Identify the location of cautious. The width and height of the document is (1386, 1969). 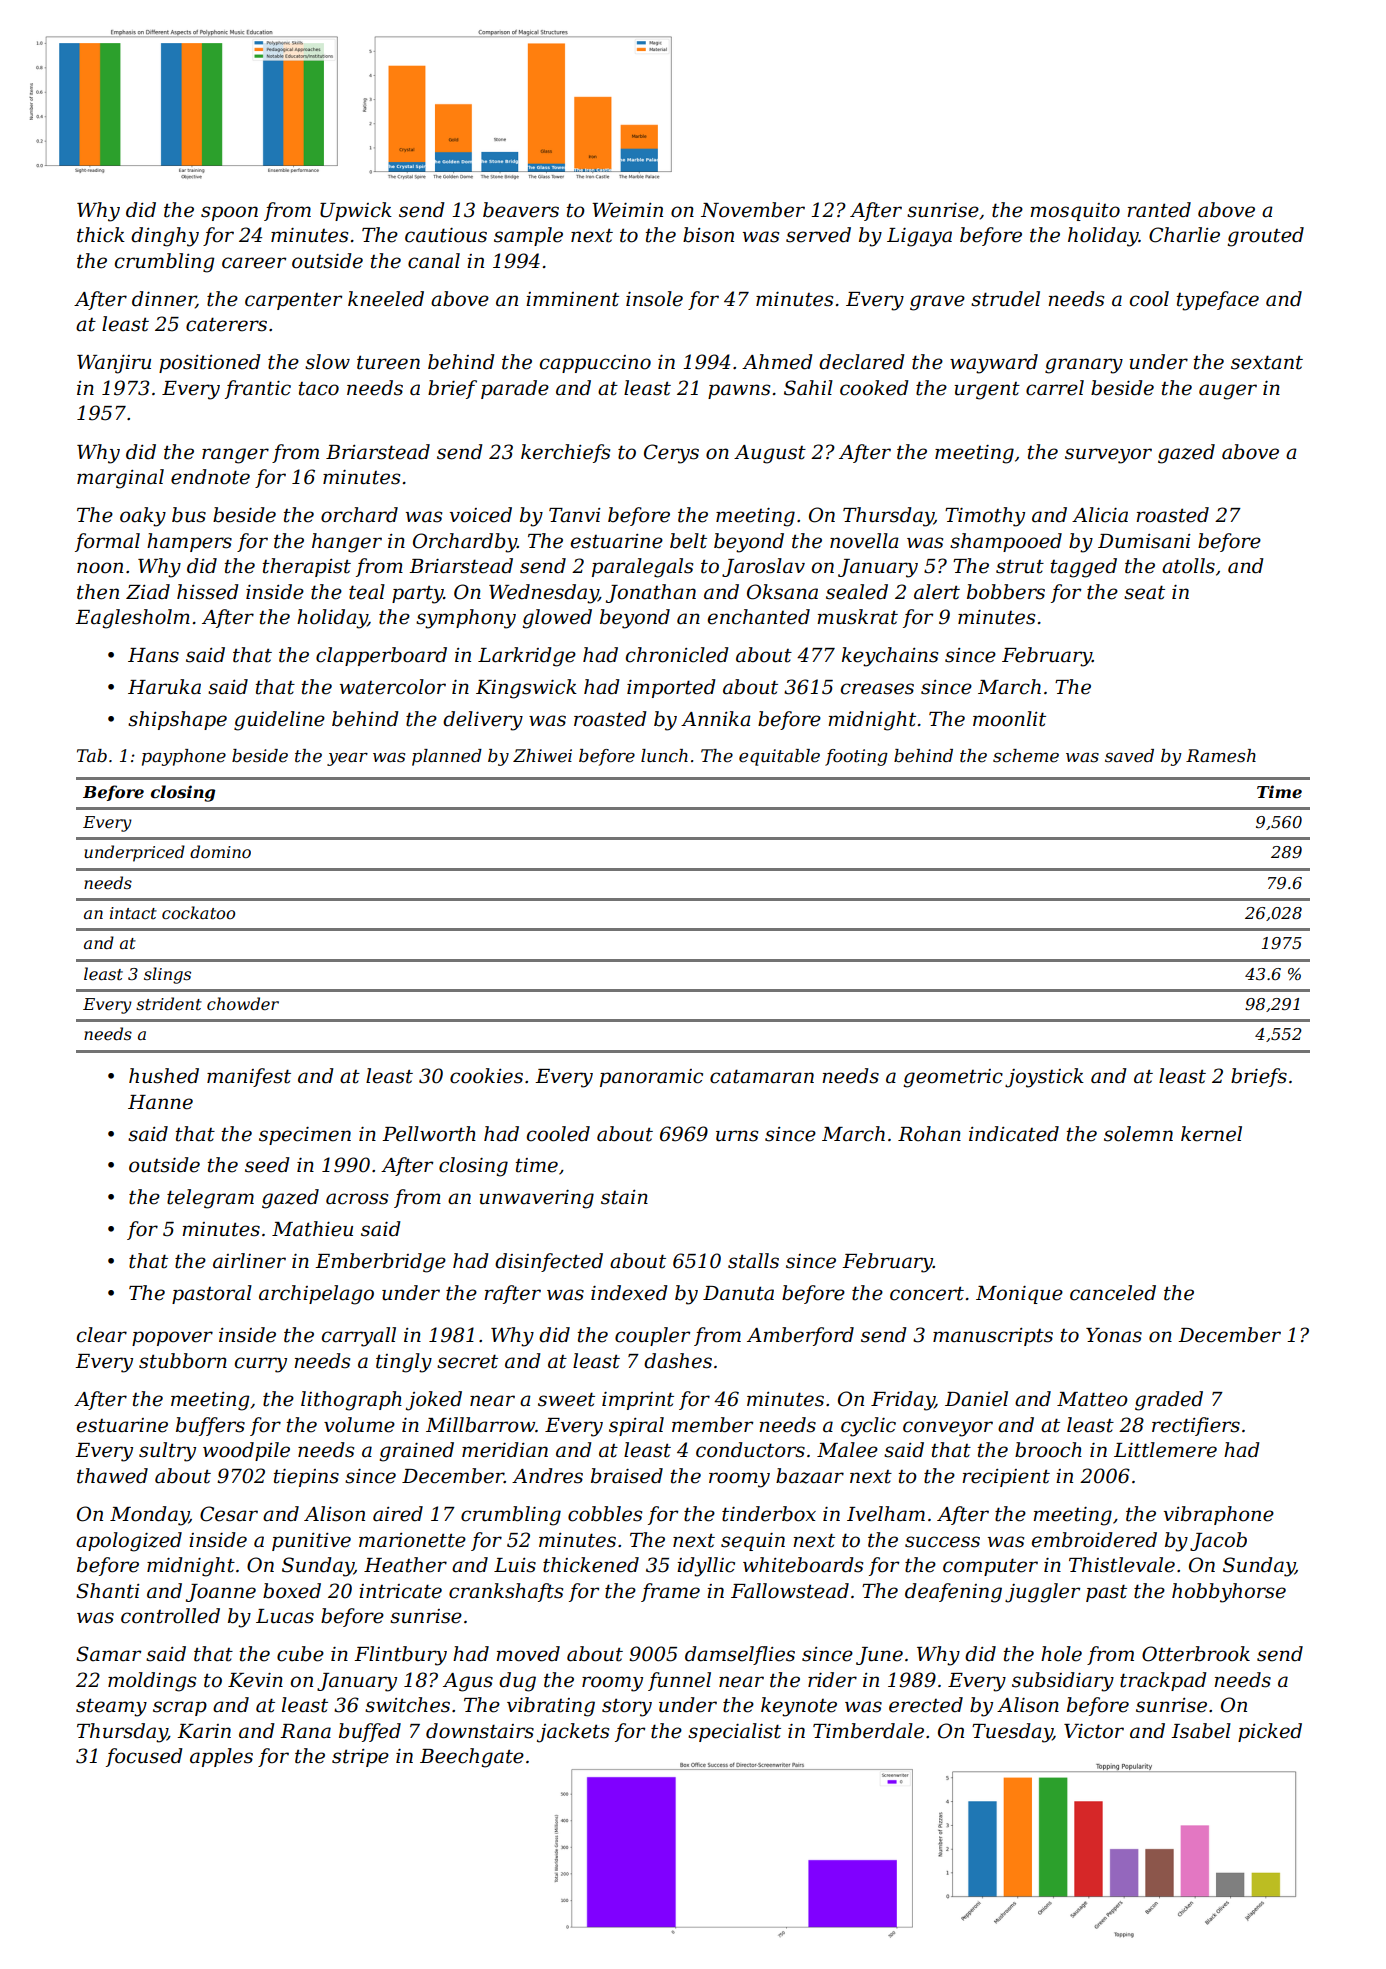
(446, 235).
